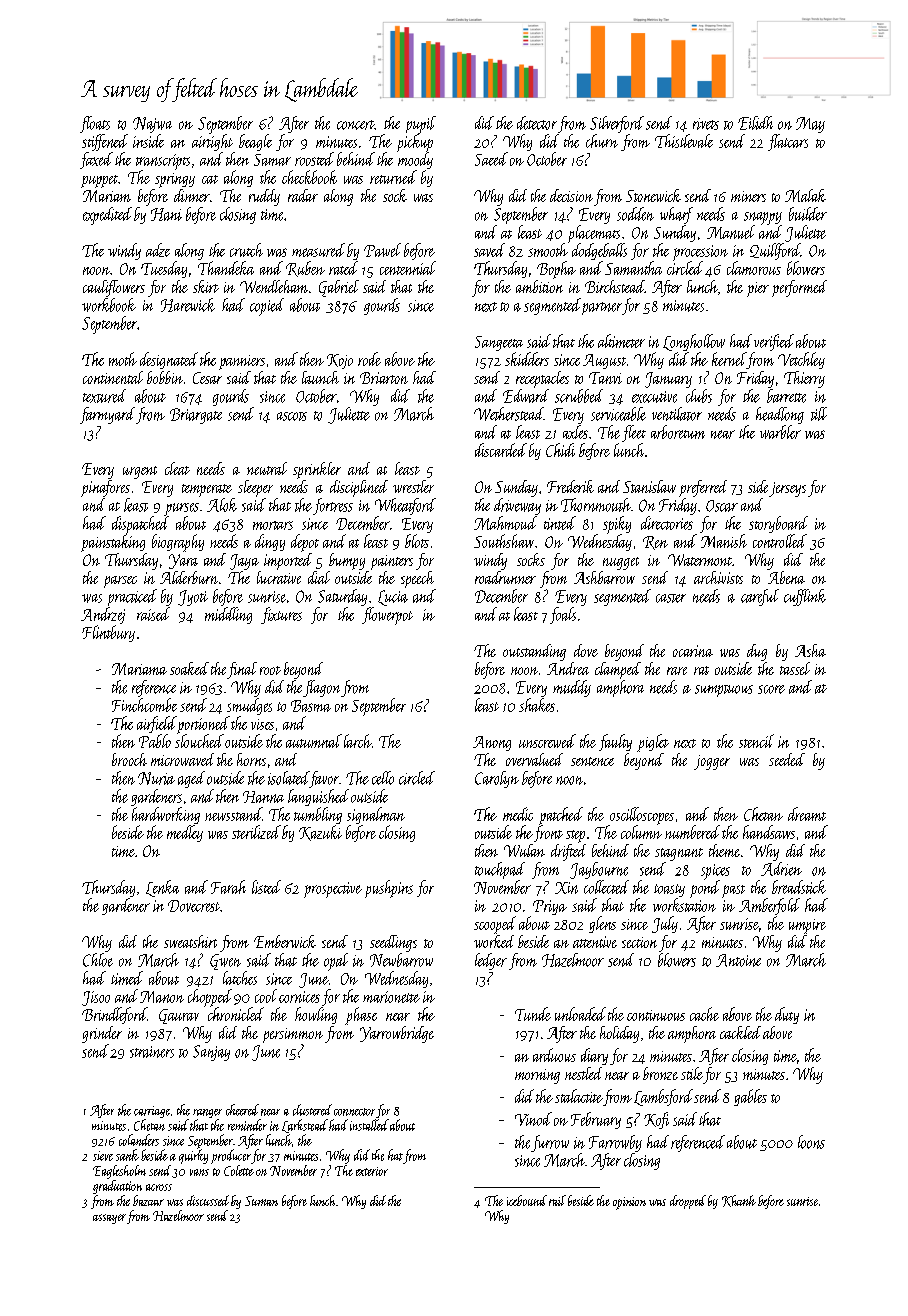 The image size is (908, 1316). What do you see at coordinates (534, 652) in the screenshot?
I see `outstanding` at bounding box center [534, 652].
